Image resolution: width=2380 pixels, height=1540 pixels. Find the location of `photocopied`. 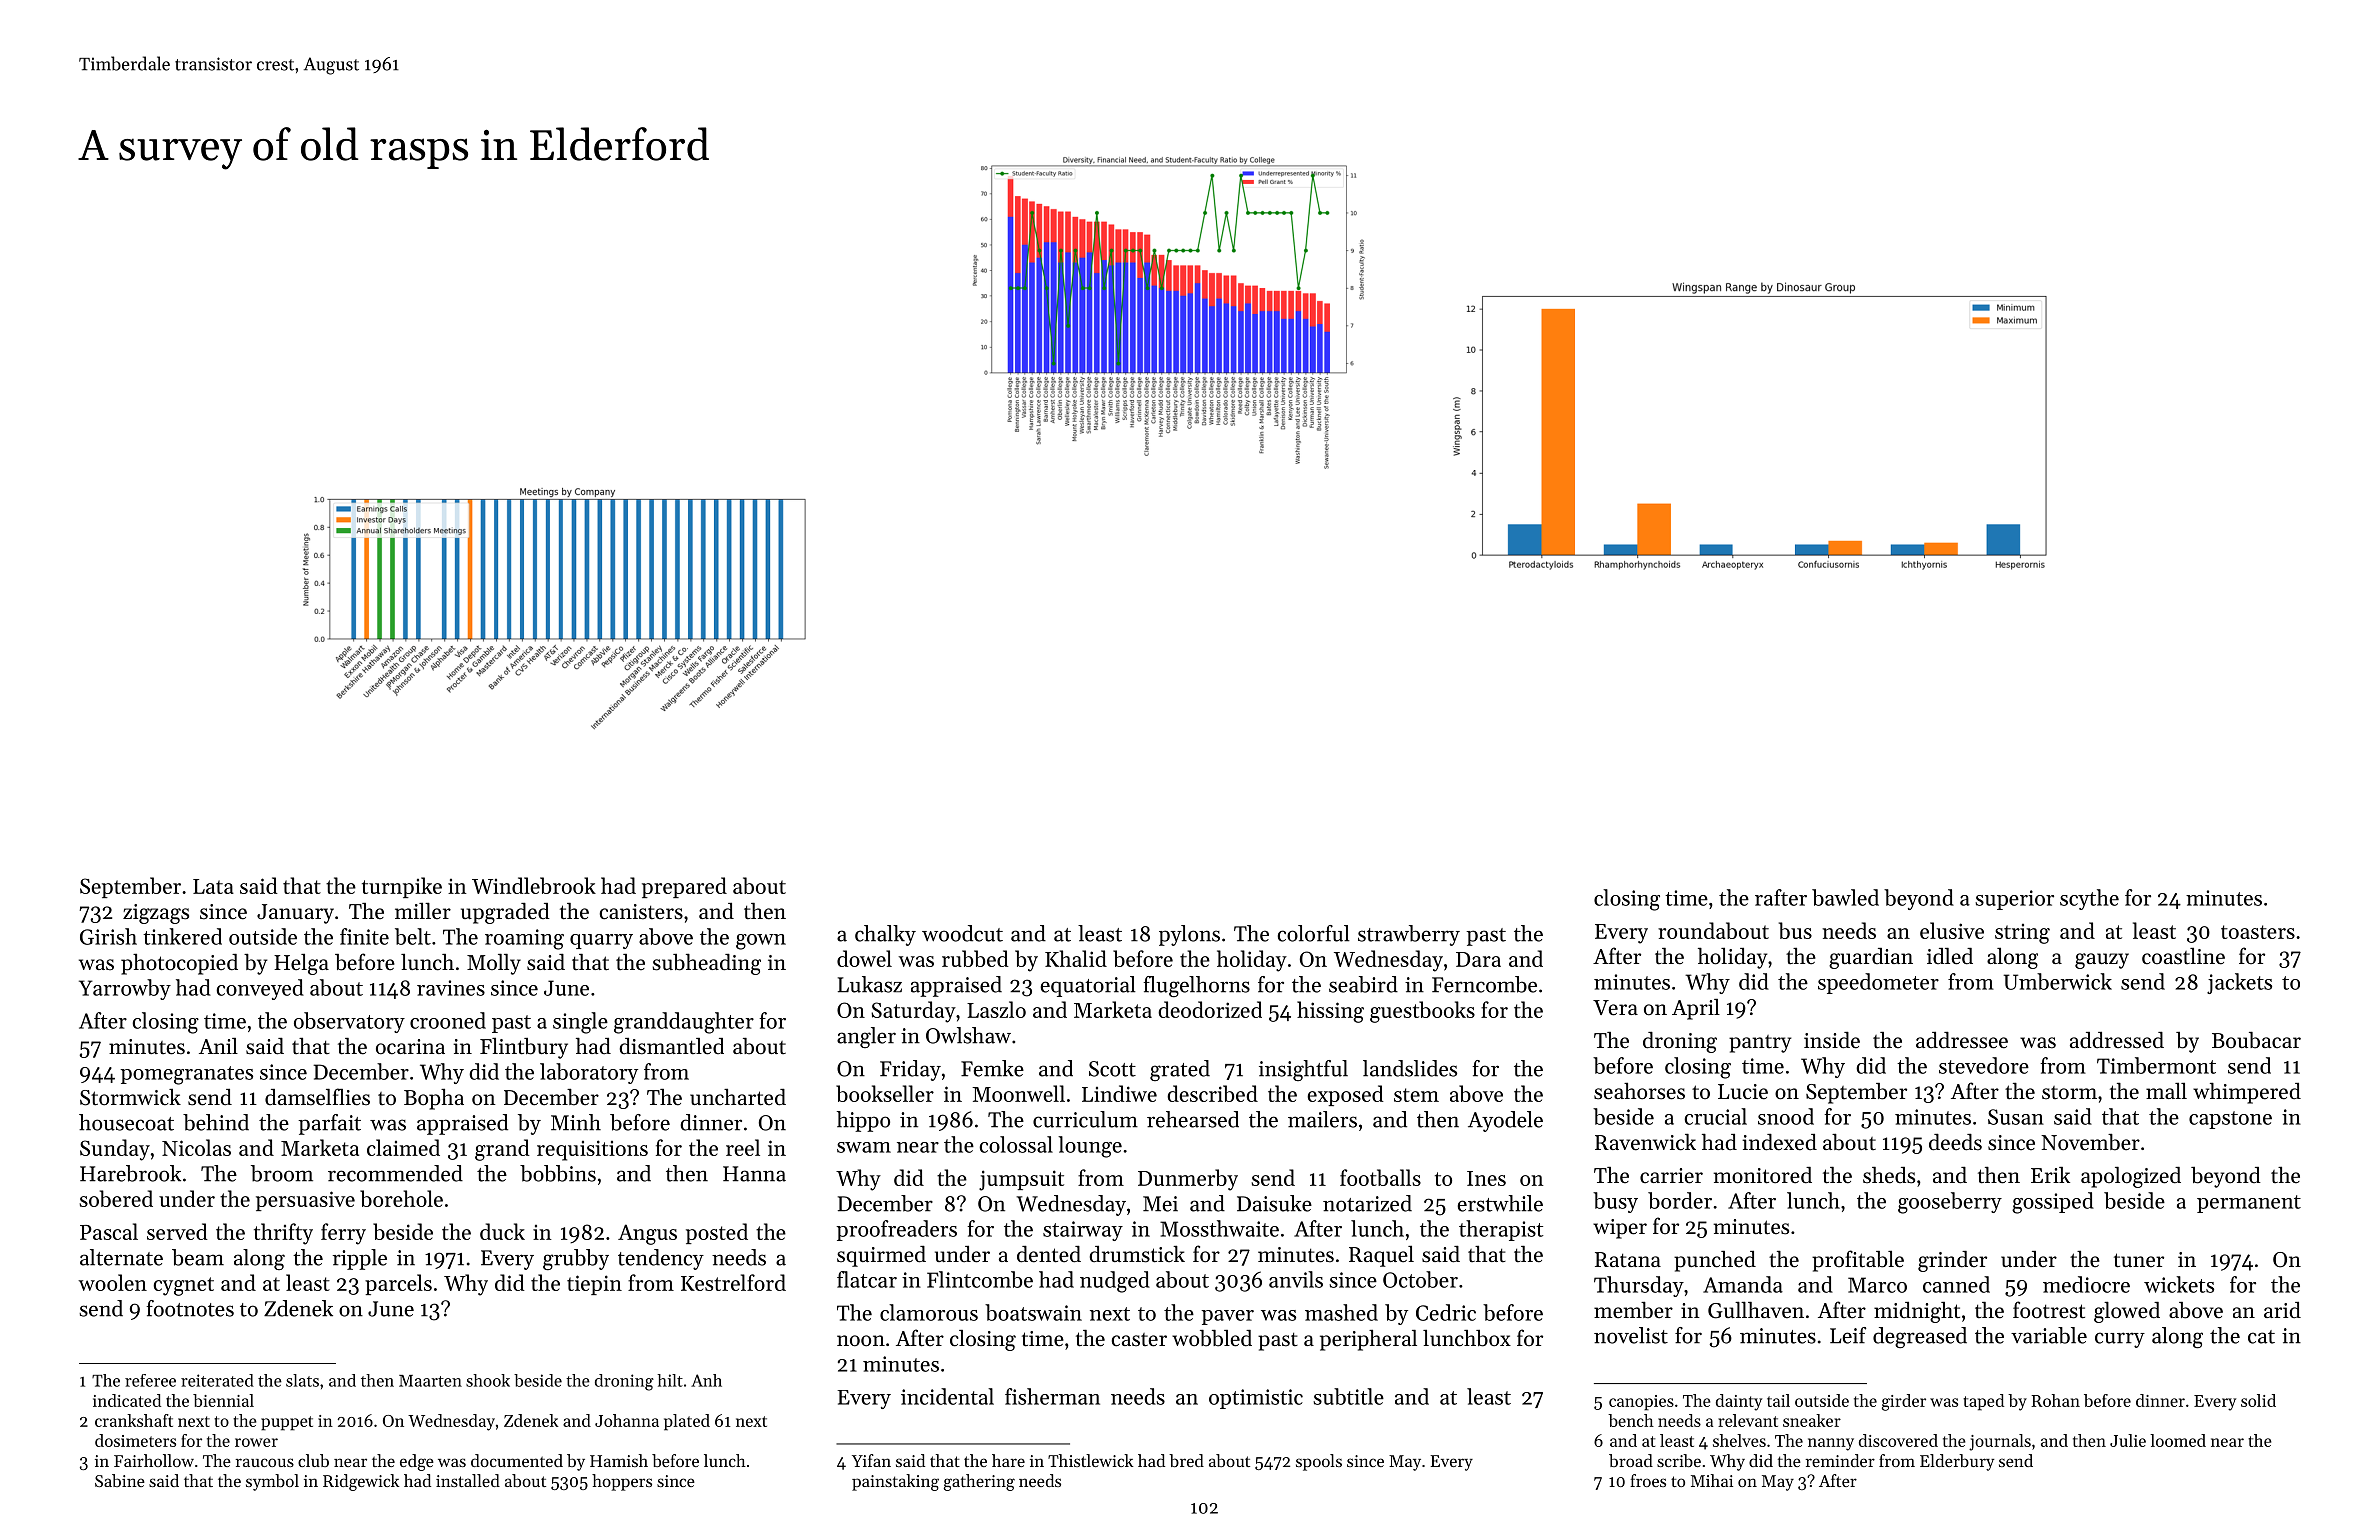

photocopied is located at coordinates (179, 964).
